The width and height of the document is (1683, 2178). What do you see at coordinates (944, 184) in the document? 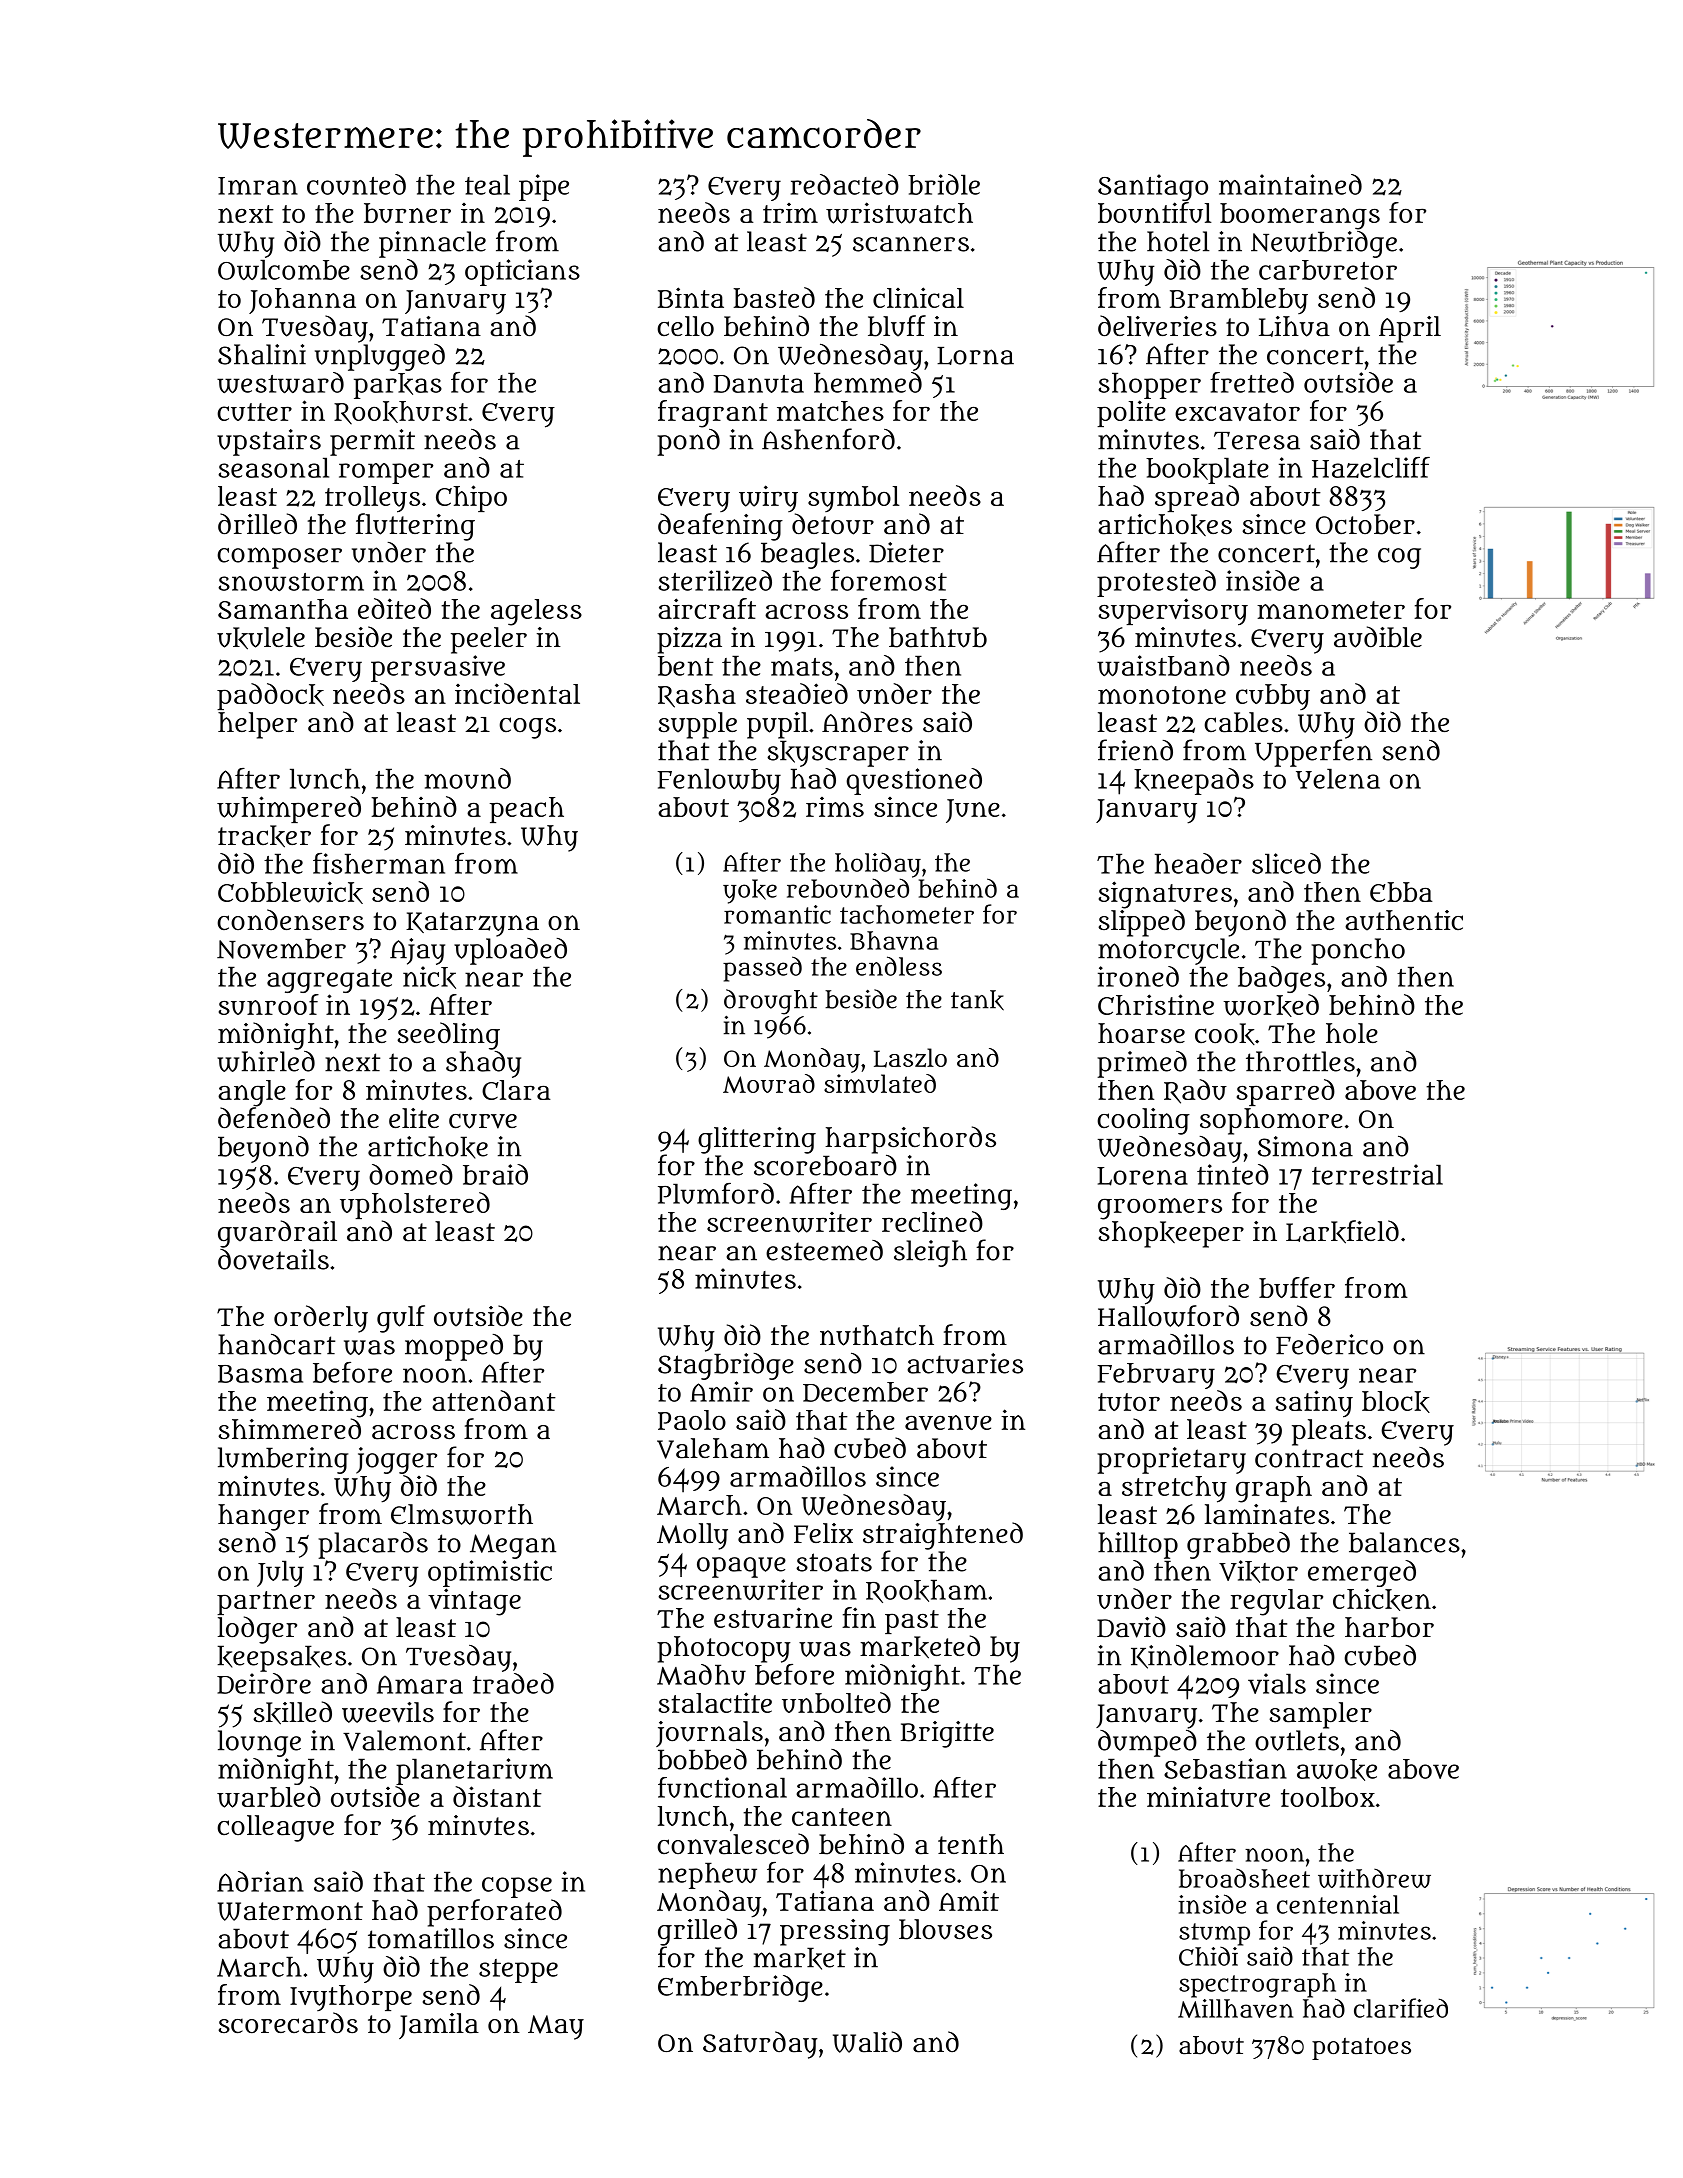
I see `bridle` at bounding box center [944, 184].
